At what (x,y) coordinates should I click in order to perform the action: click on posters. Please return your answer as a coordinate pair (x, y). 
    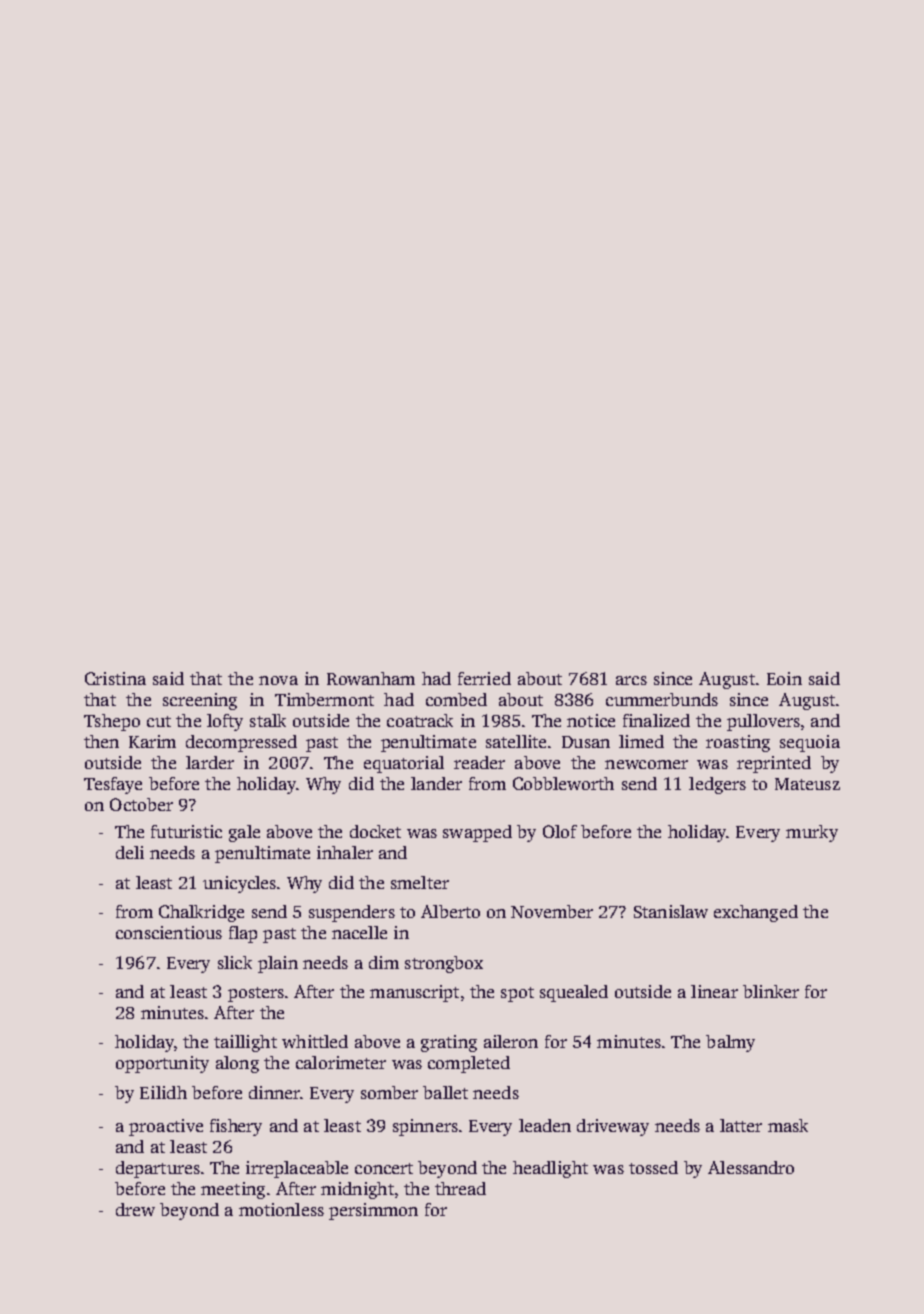
    Looking at the image, I should click on (256, 994).
